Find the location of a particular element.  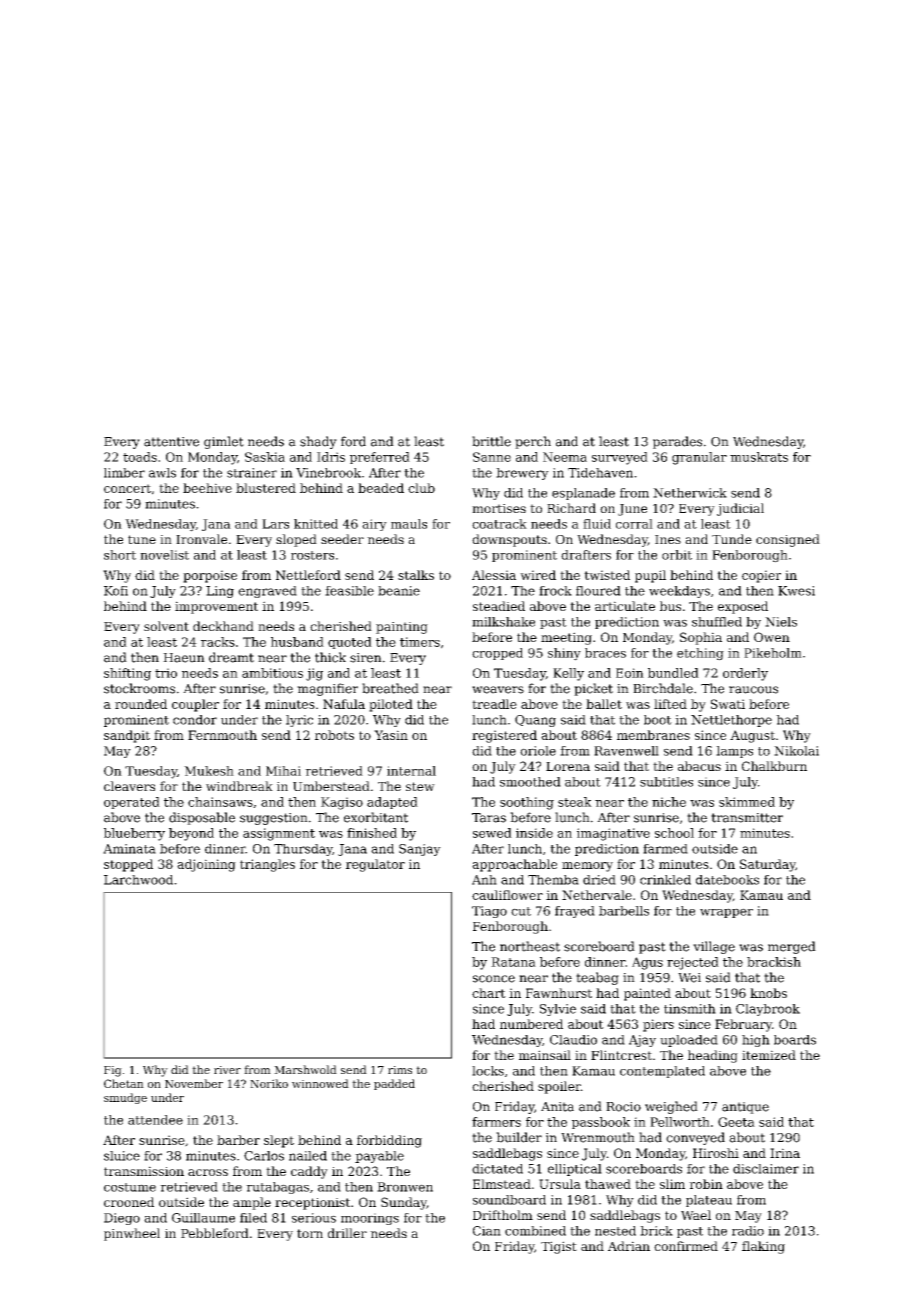

Diego is located at coordinates (122, 1219).
